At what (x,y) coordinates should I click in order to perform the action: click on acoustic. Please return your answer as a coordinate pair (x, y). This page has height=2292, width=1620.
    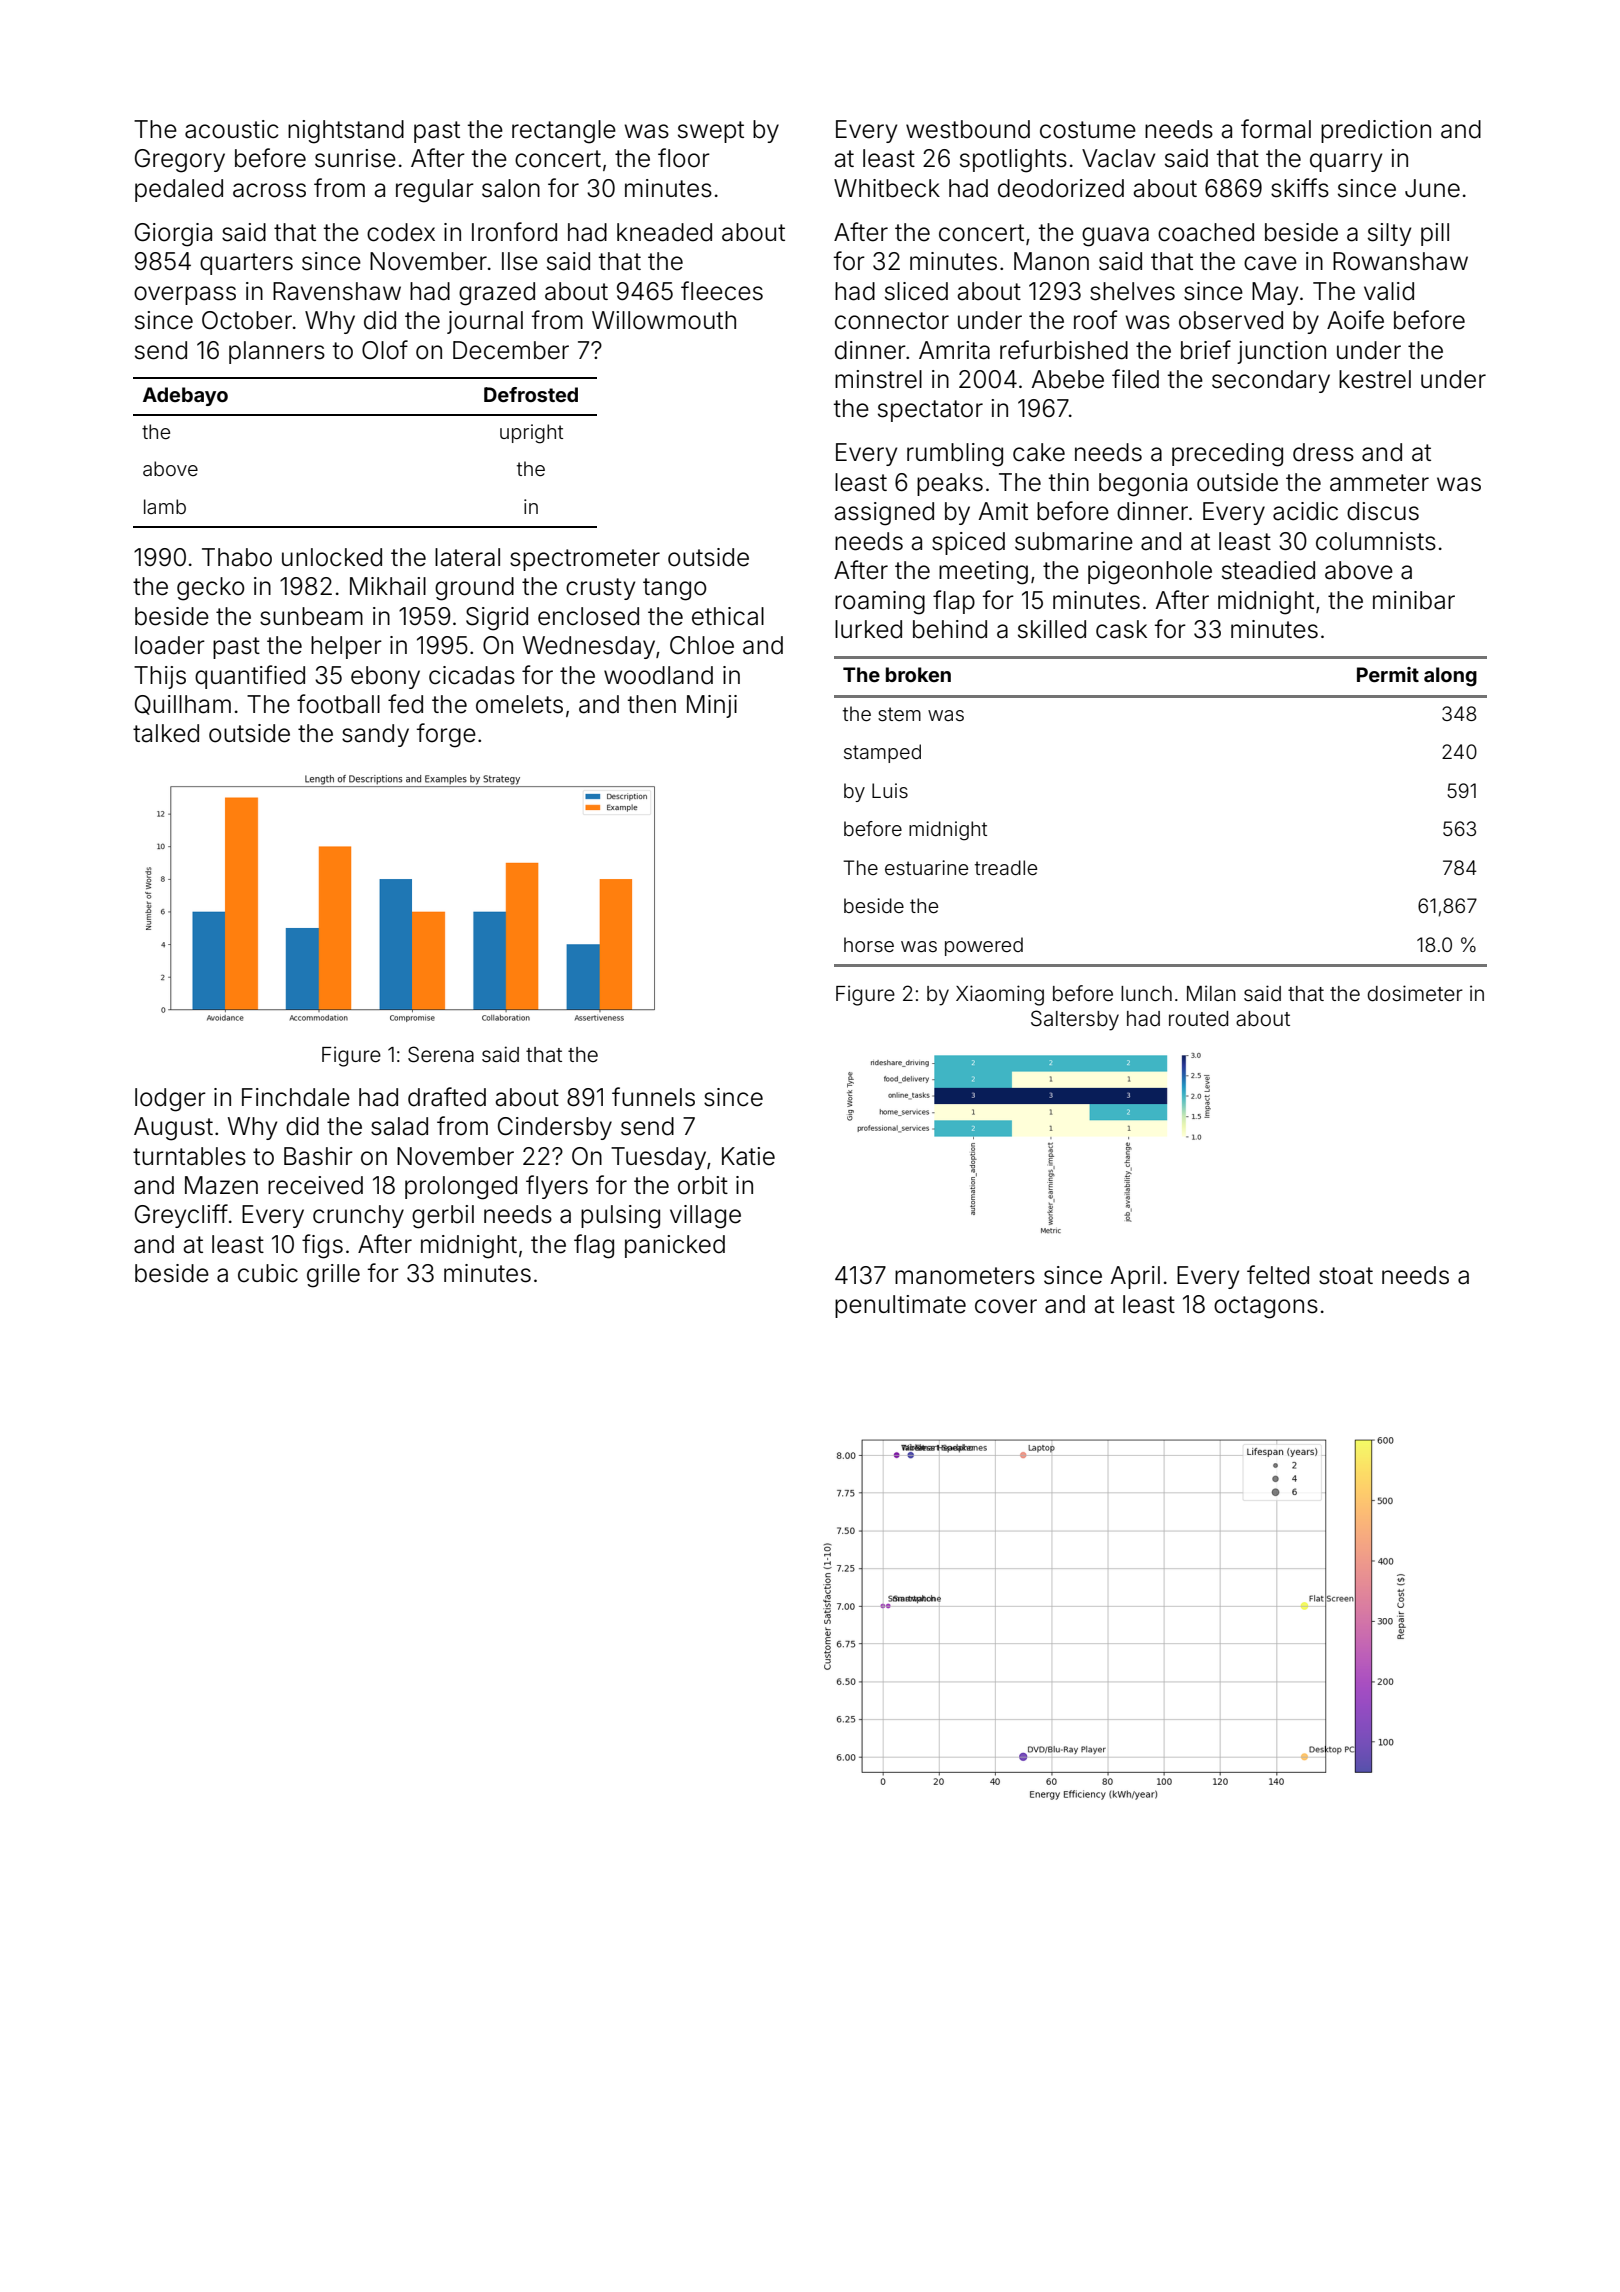
    Looking at the image, I should click on (232, 129).
